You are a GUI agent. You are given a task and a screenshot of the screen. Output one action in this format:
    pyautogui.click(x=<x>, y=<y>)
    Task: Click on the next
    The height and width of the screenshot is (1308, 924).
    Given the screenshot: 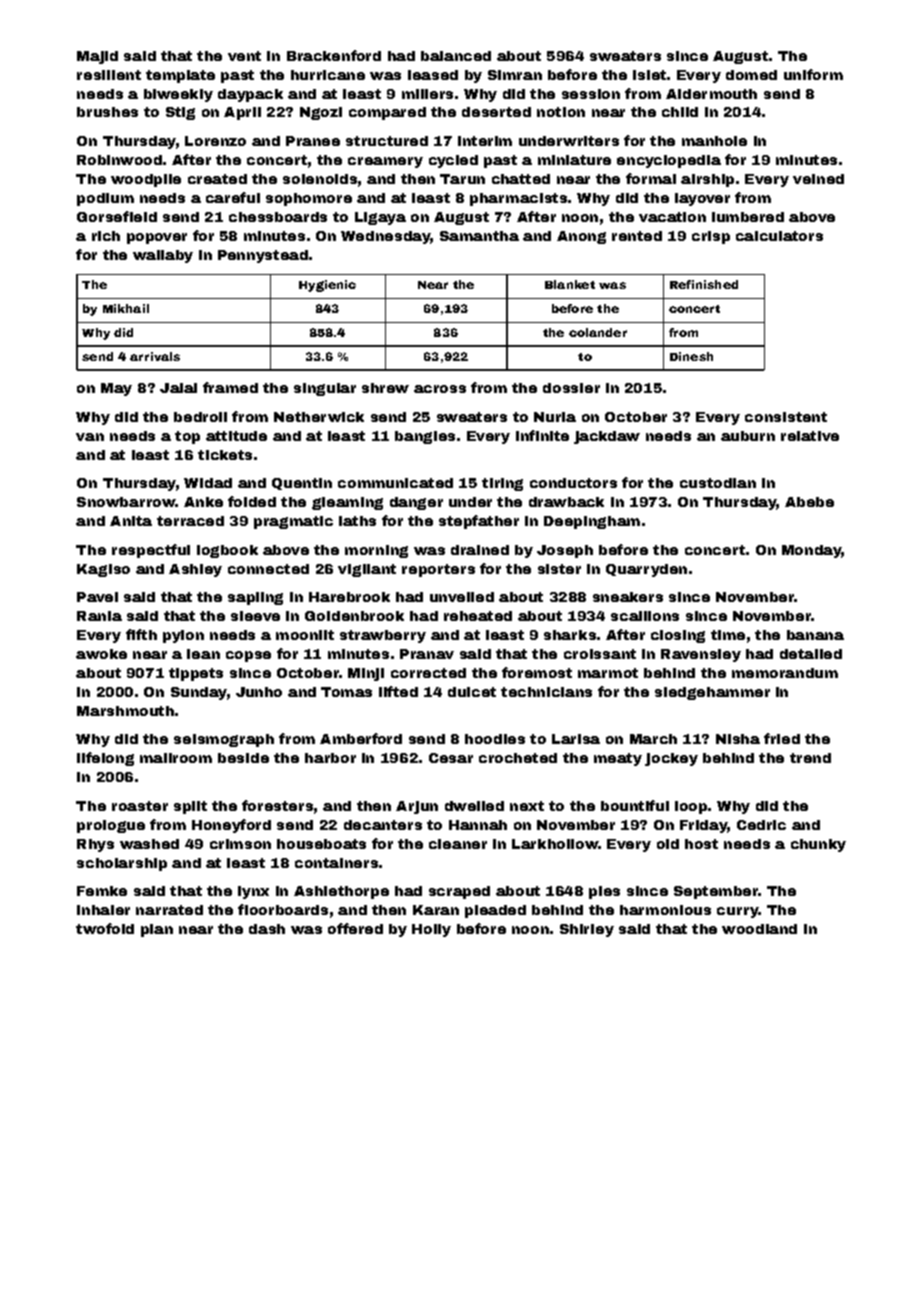 What is the action you would take?
    pyautogui.click(x=527, y=806)
